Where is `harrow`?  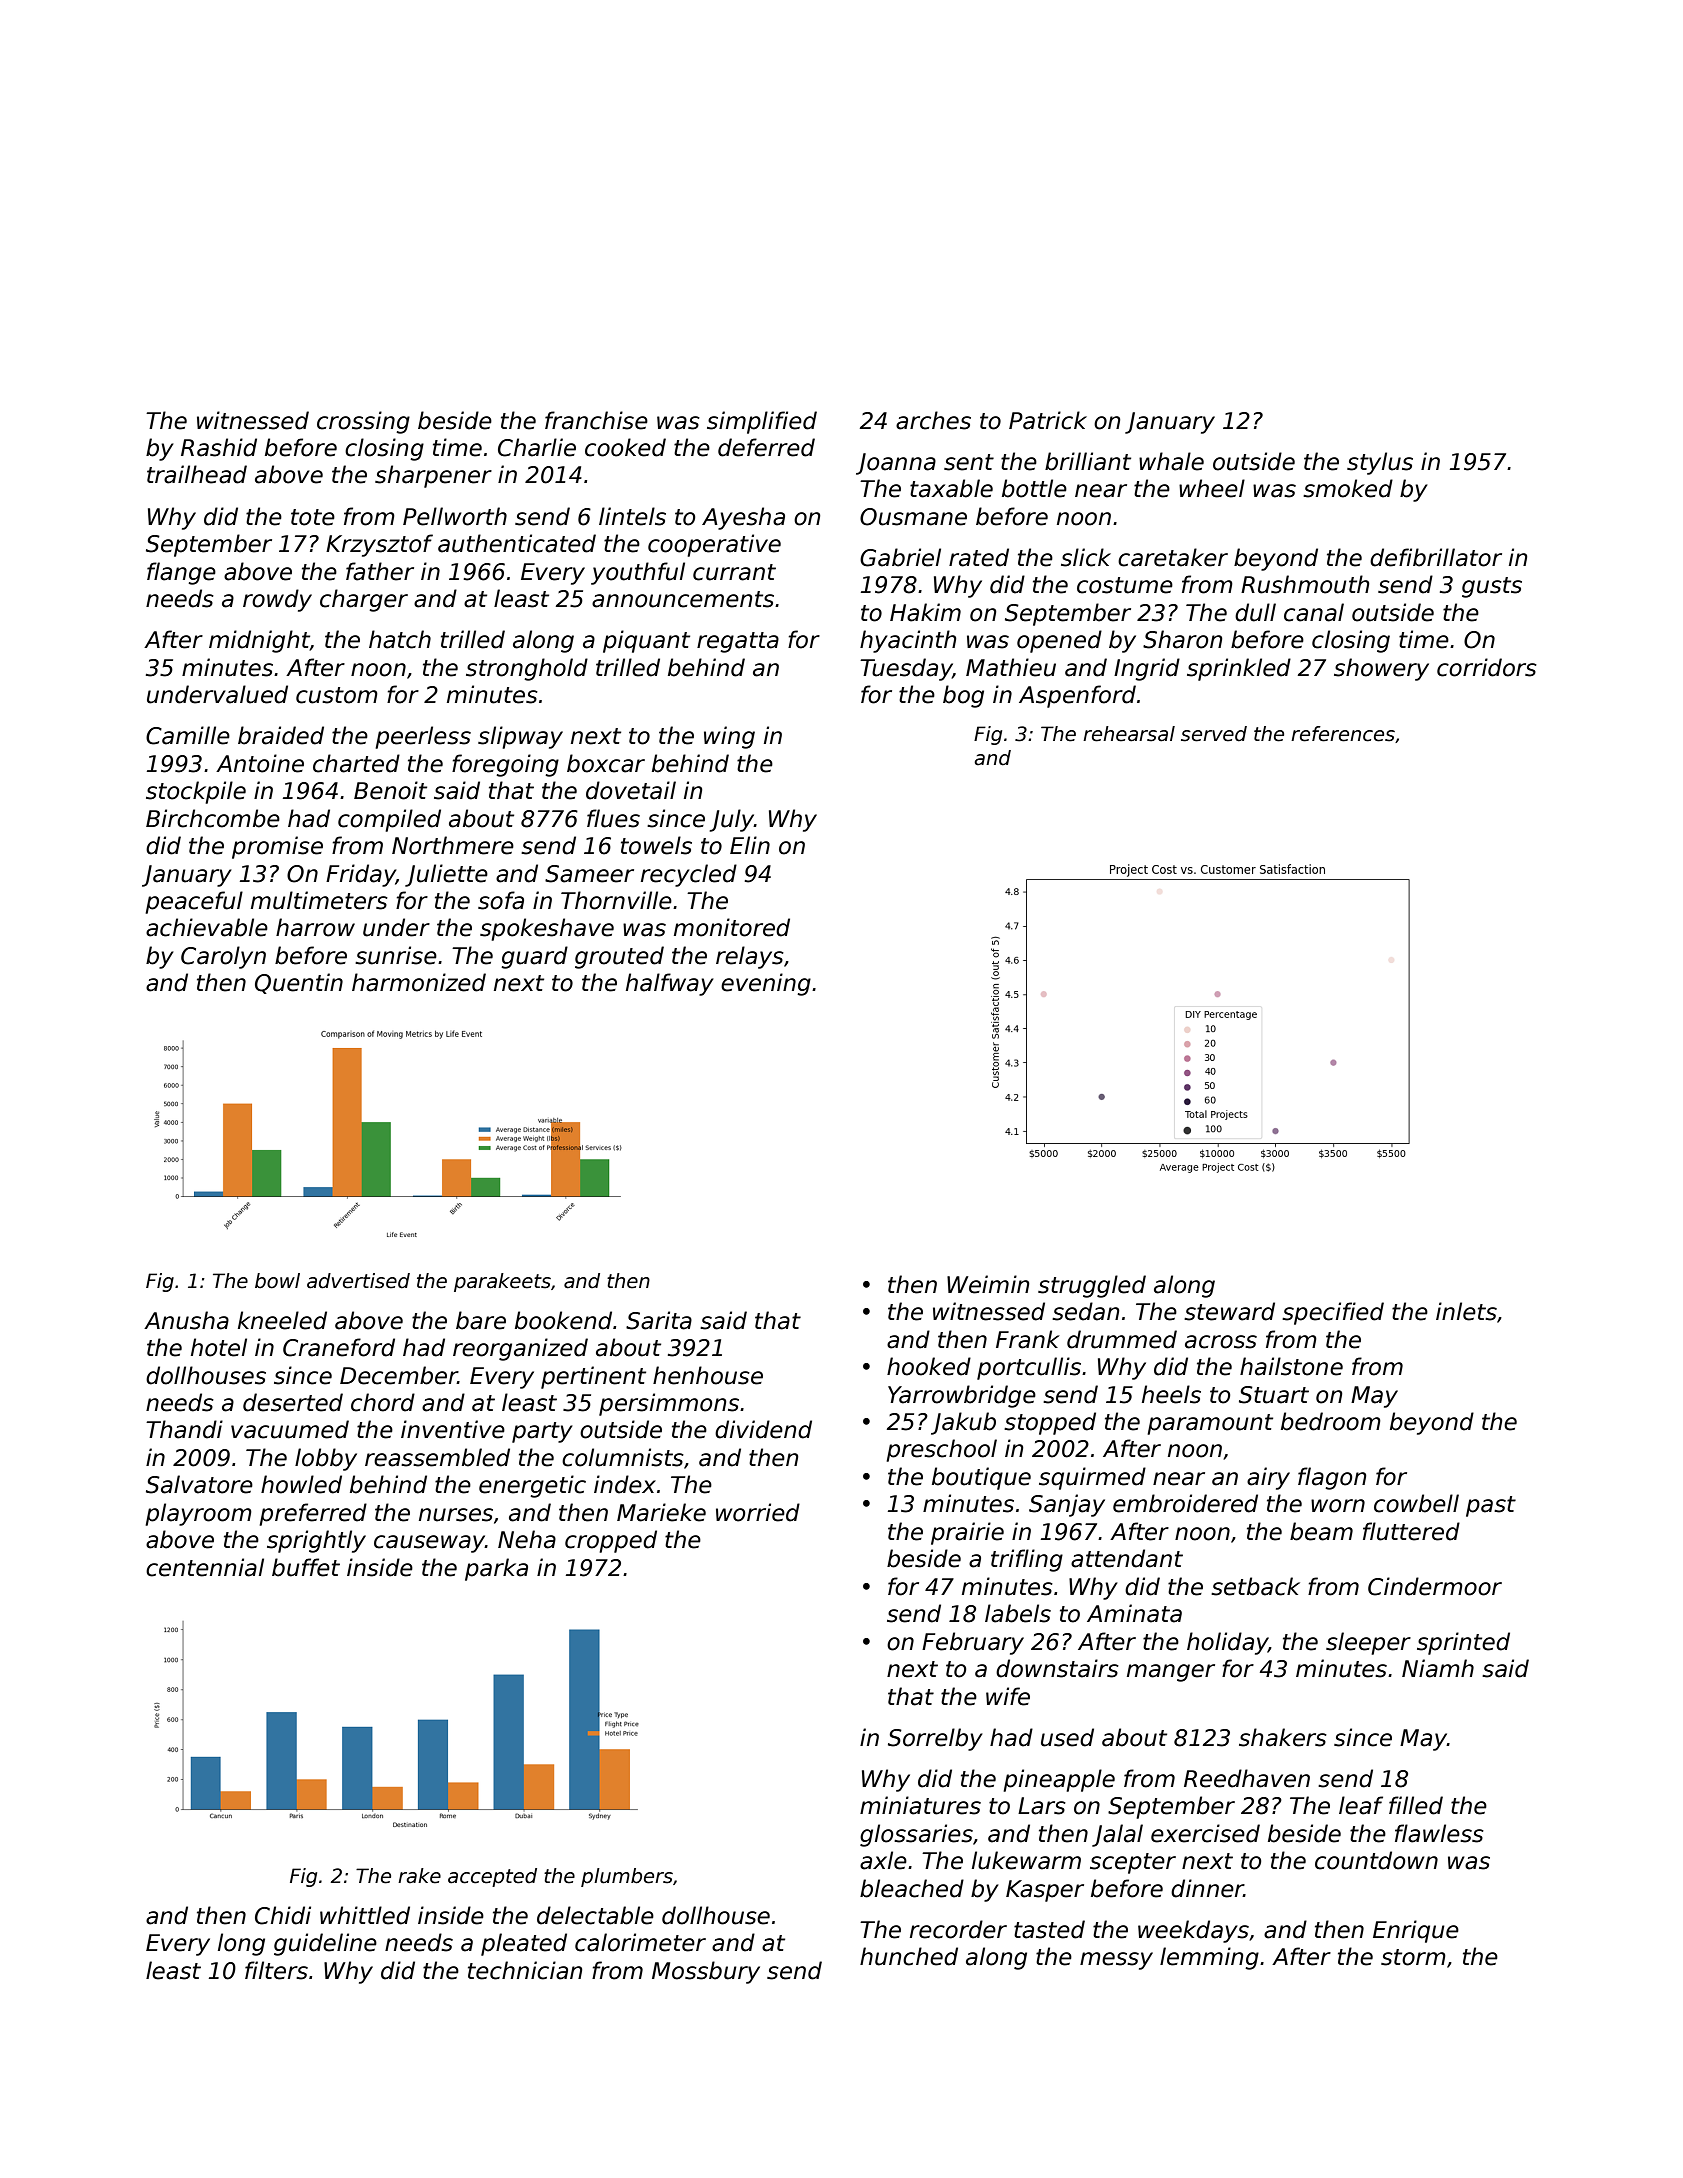
harrow is located at coordinates (315, 927).
